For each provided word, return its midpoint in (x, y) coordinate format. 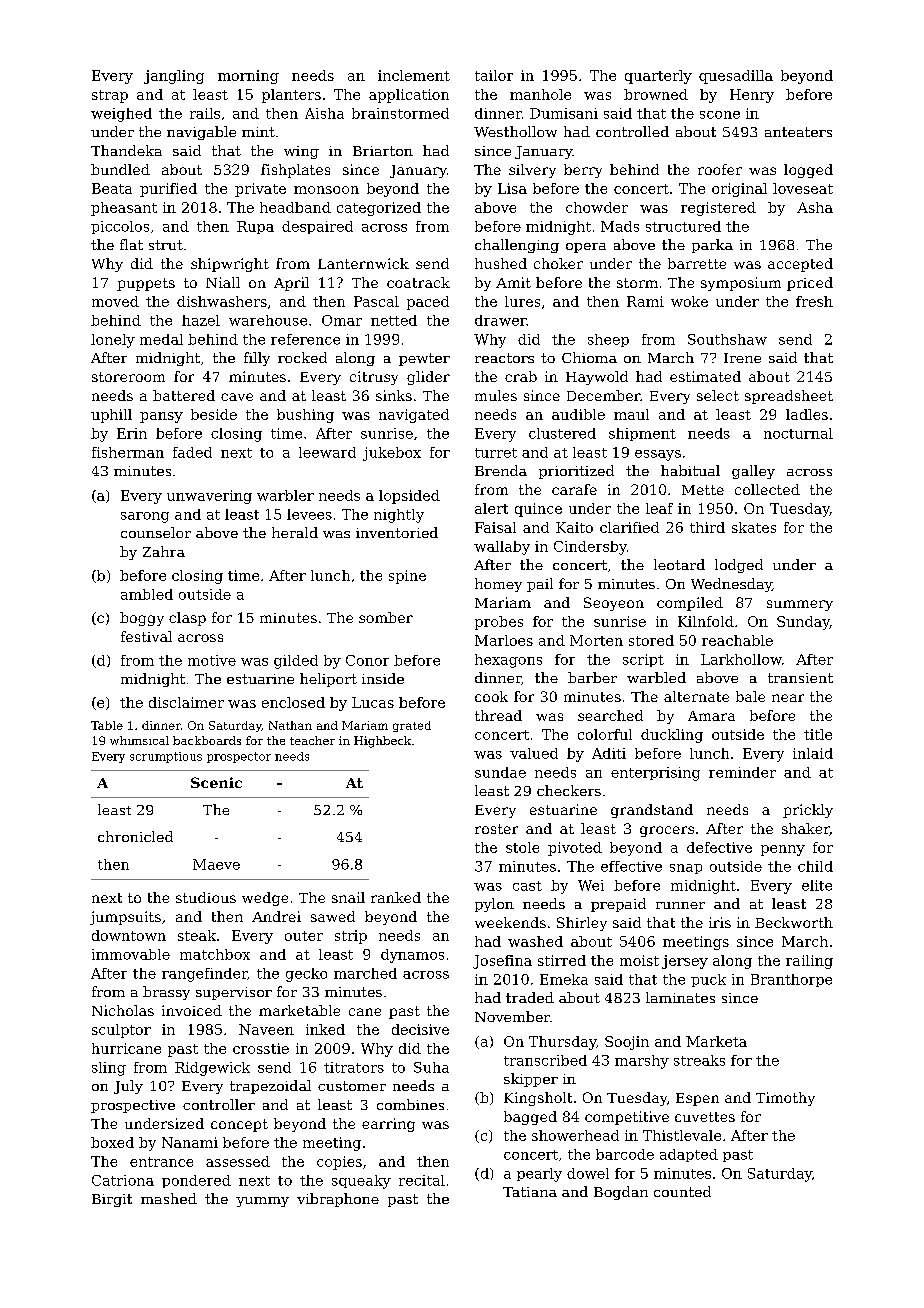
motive (212, 660)
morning (248, 77)
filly (257, 359)
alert (491, 508)
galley (753, 472)
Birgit (112, 1200)
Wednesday (731, 585)
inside (383, 678)
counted (682, 1191)
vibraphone (338, 1200)
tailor (494, 75)
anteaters (798, 132)
